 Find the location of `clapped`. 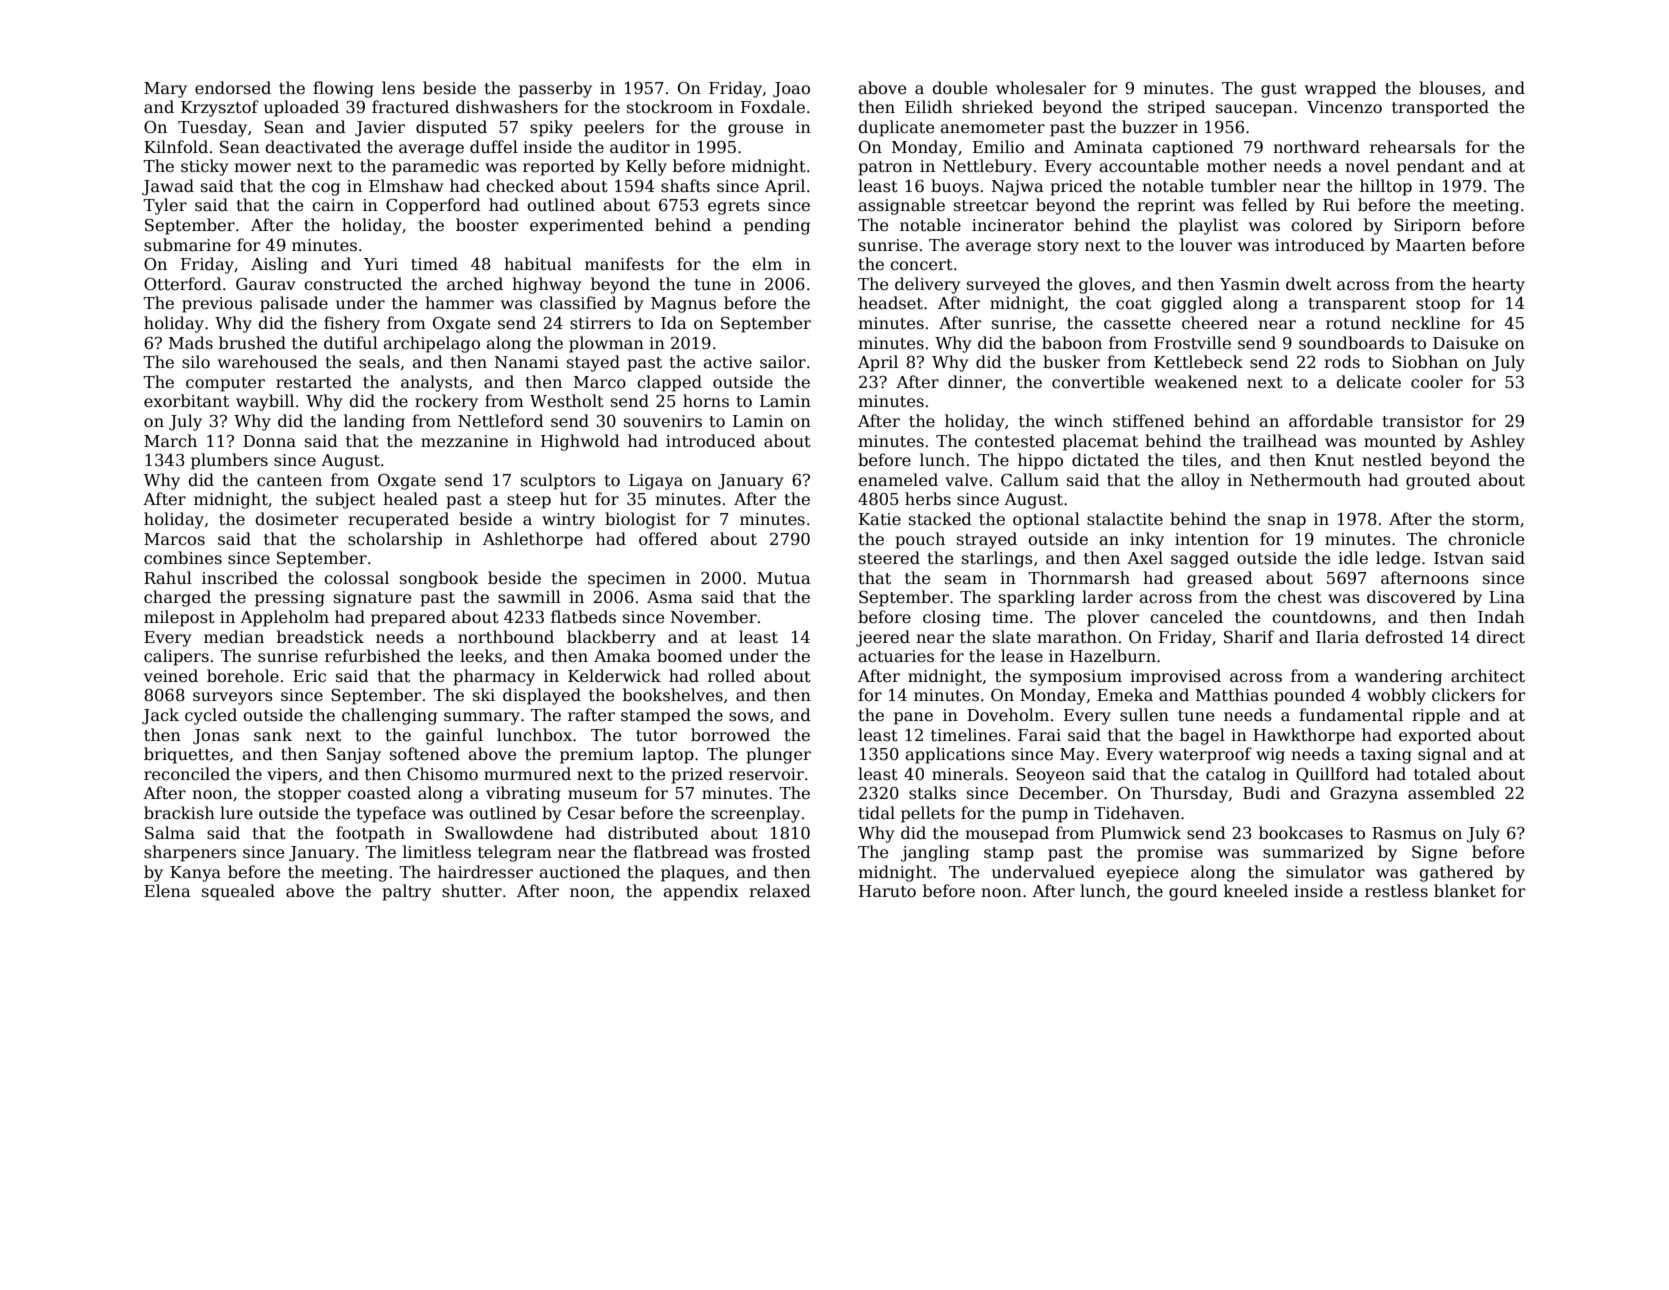

clapped is located at coordinates (669, 383).
